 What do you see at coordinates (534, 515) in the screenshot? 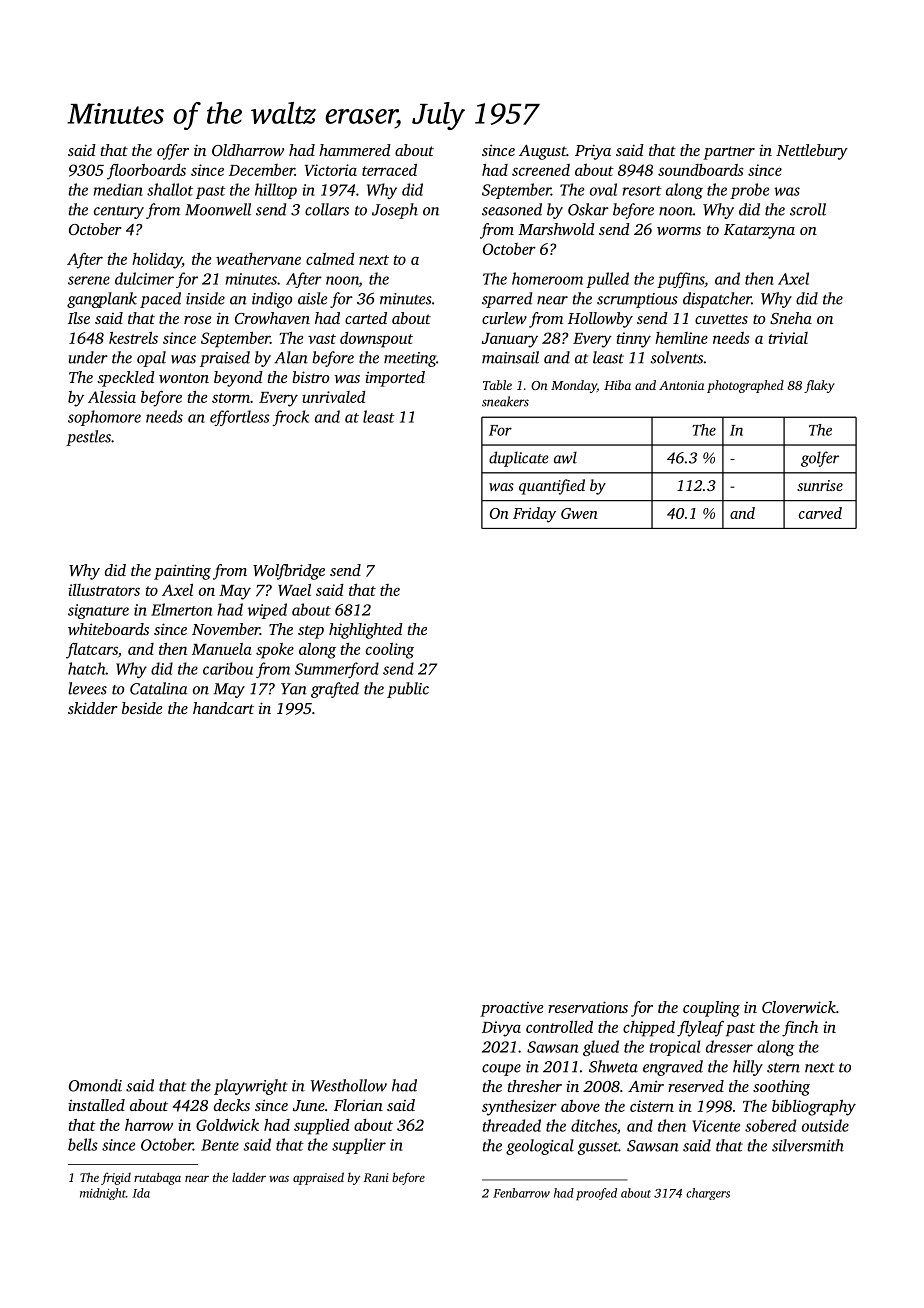
I see `Friday` at bounding box center [534, 515].
